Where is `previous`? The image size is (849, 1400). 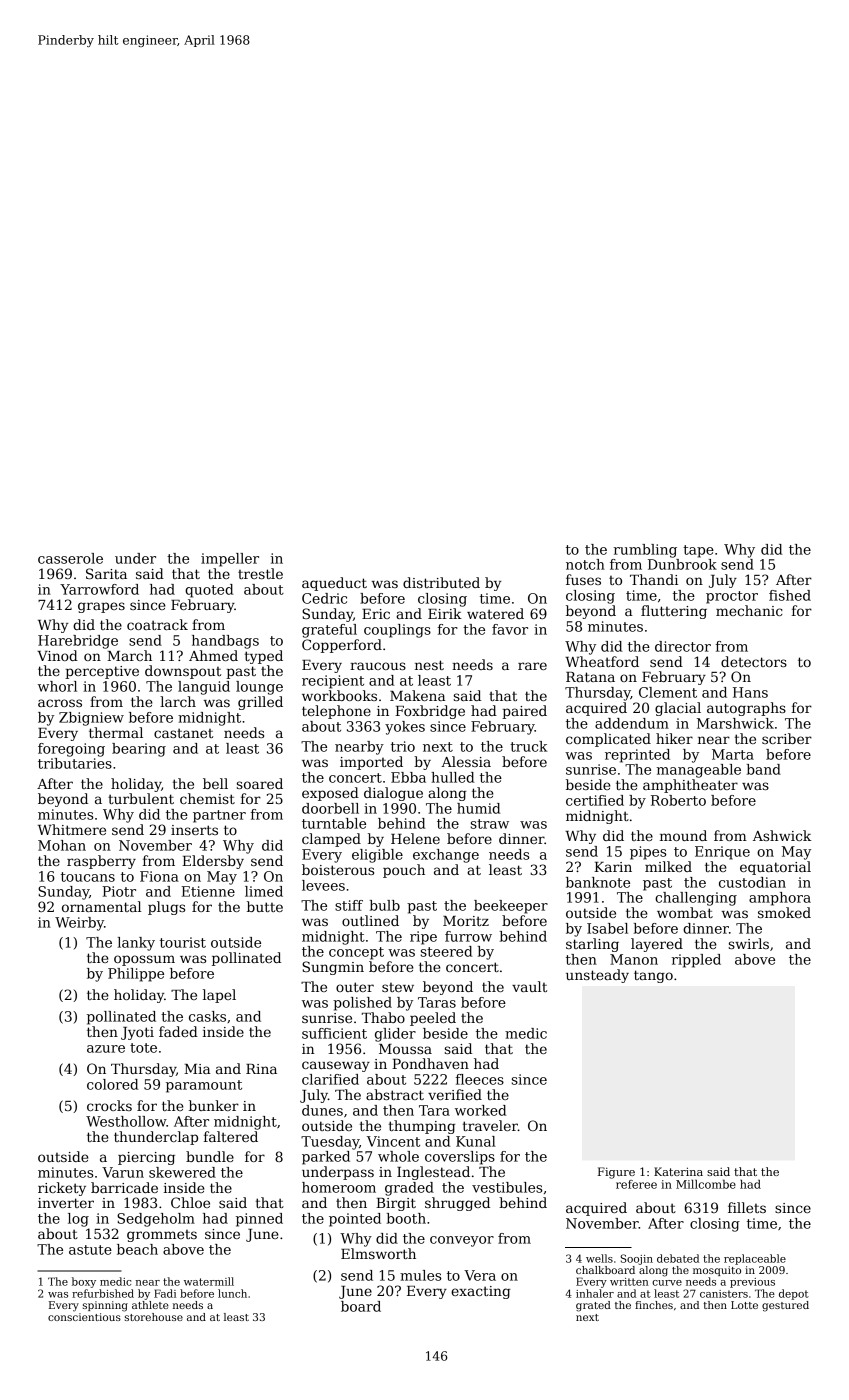 previous is located at coordinates (752, 1283).
